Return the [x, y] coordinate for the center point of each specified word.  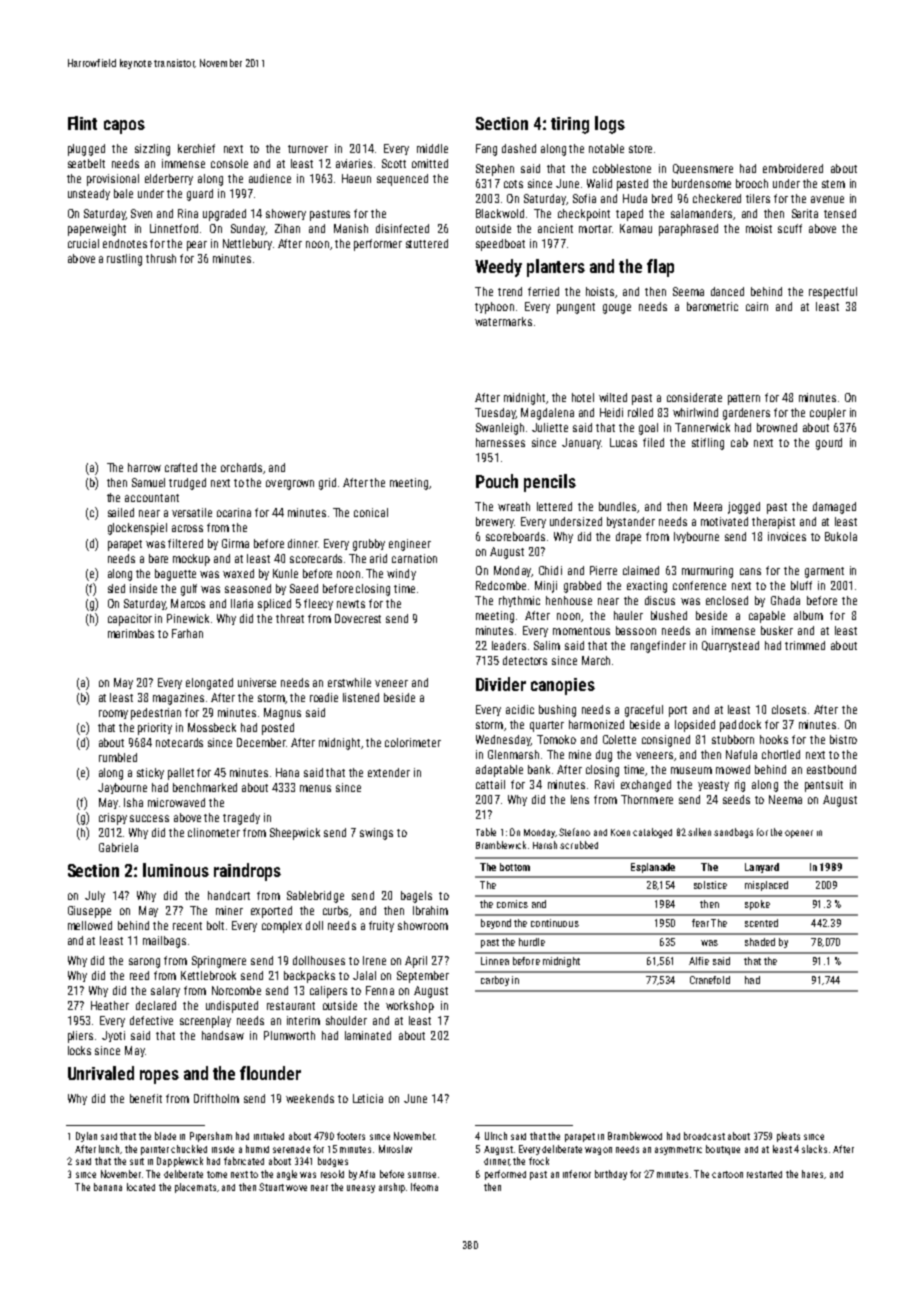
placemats [195, 1188]
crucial [83, 243]
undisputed [232, 1007]
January [581, 443]
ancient [555, 228]
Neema [785, 799]
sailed [121, 512]
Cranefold [710, 980]
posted [278, 729]
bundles [617, 506]
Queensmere [703, 169]
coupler [828, 414]
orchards [241, 467]
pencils [550, 483]
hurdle [532, 942]
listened [361, 697]
